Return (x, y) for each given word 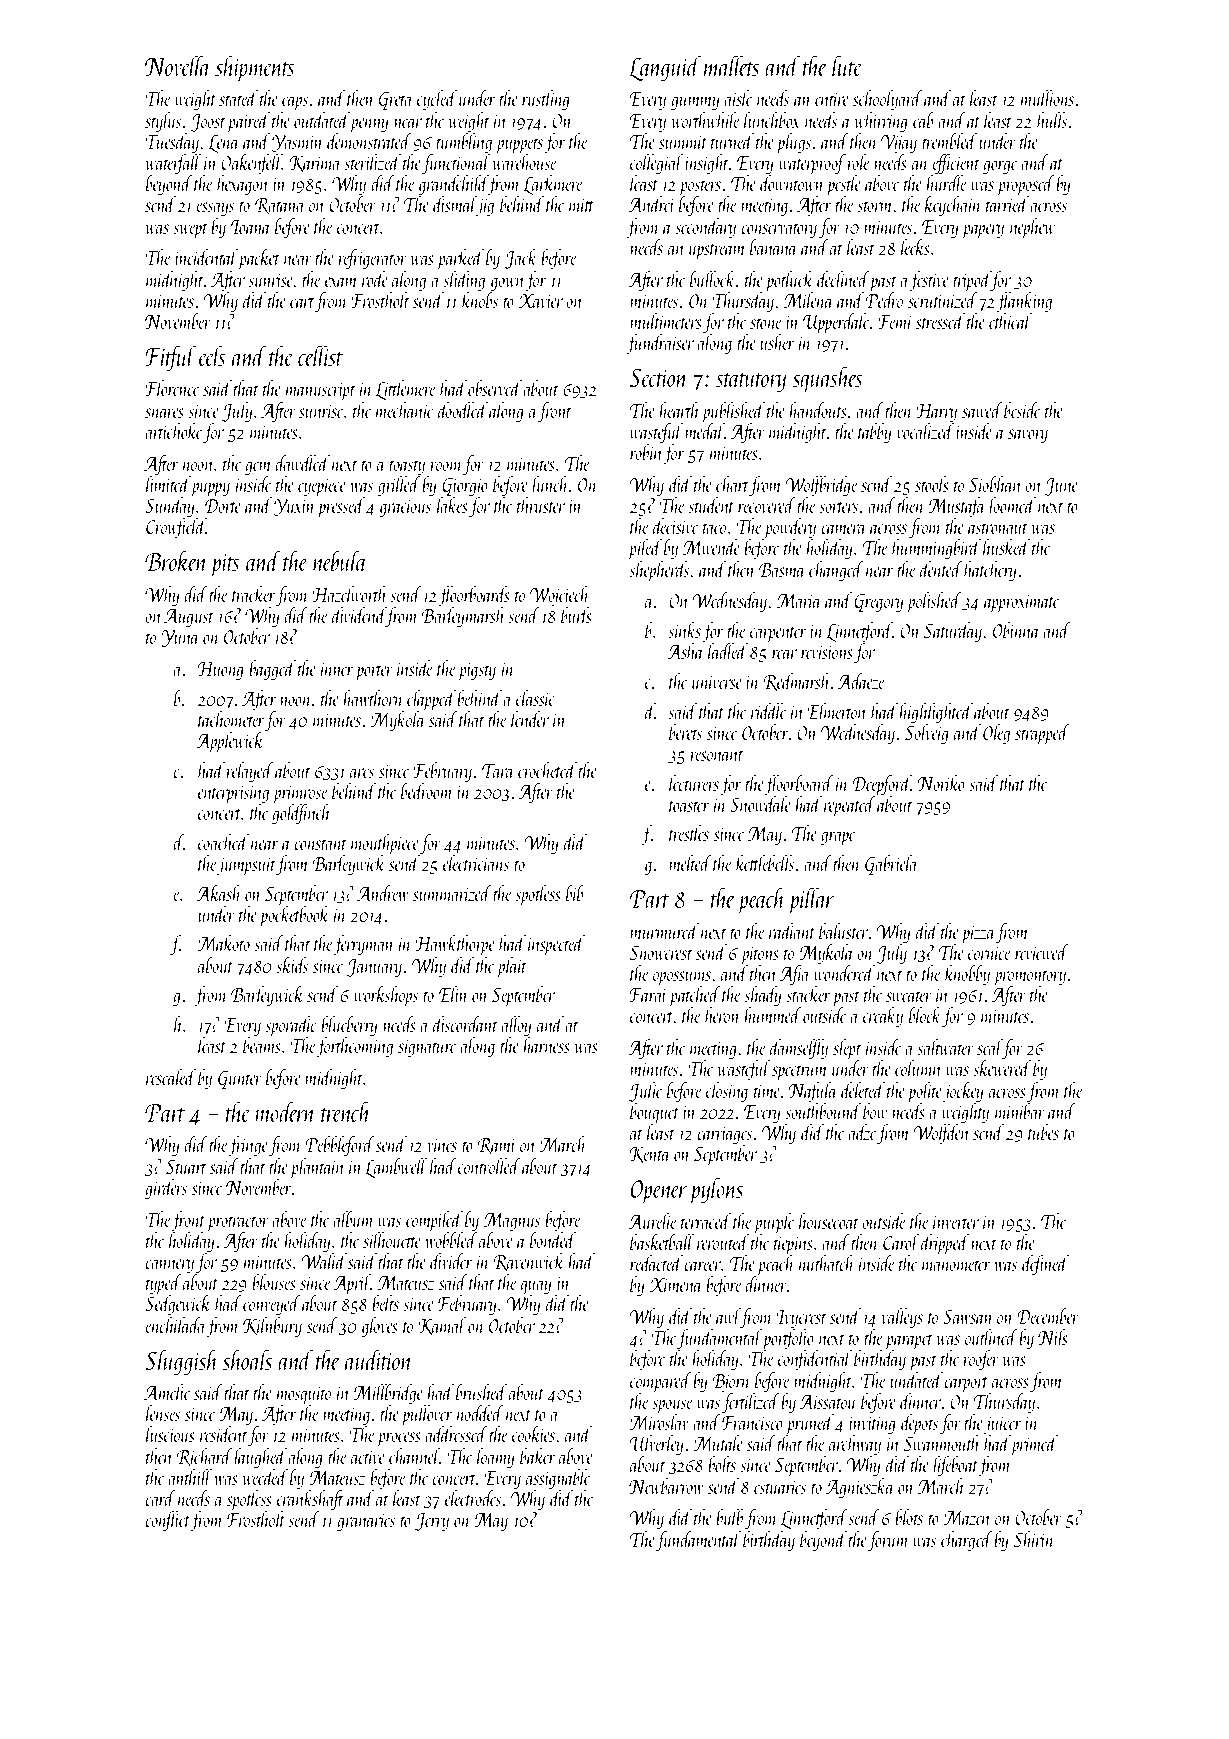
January (374, 968)
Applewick (230, 742)
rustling (546, 100)
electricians (476, 863)
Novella (178, 65)
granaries (366, 1522)
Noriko (941, 783)
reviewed (1042, 952)
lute (847, 65)
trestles (689, 833)
